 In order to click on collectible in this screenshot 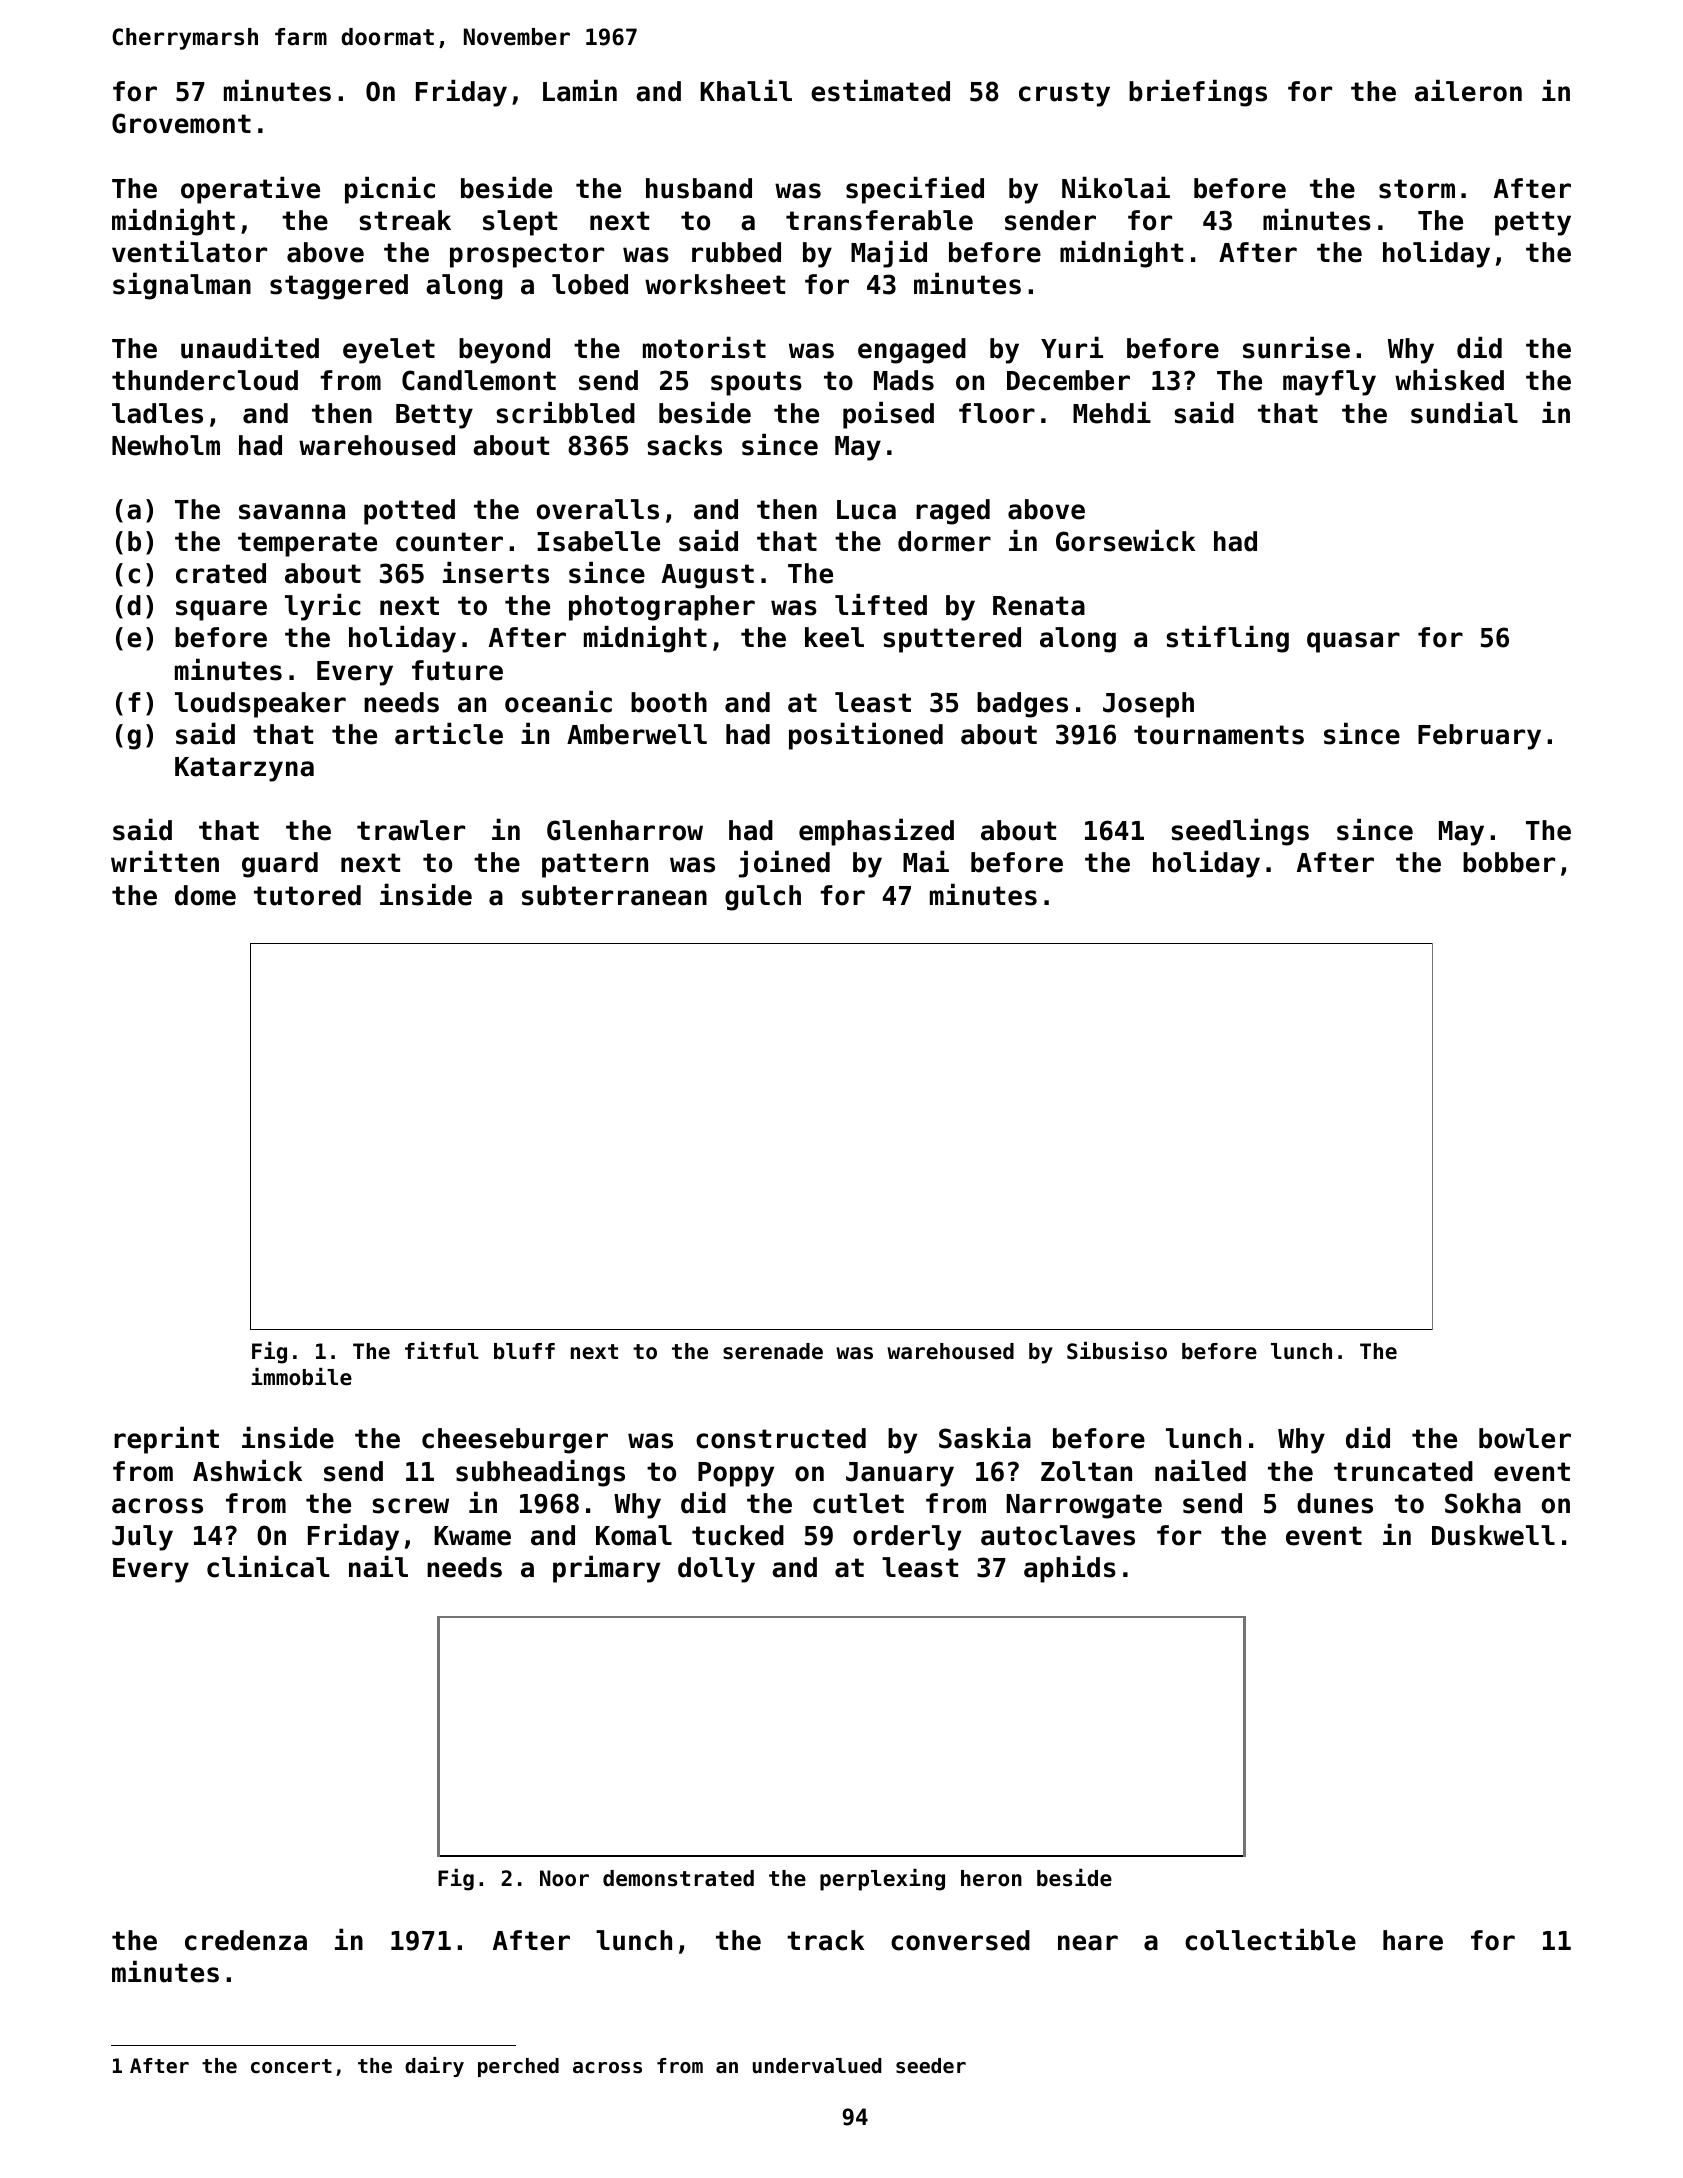, I will do `click(1270, 1939)`.
